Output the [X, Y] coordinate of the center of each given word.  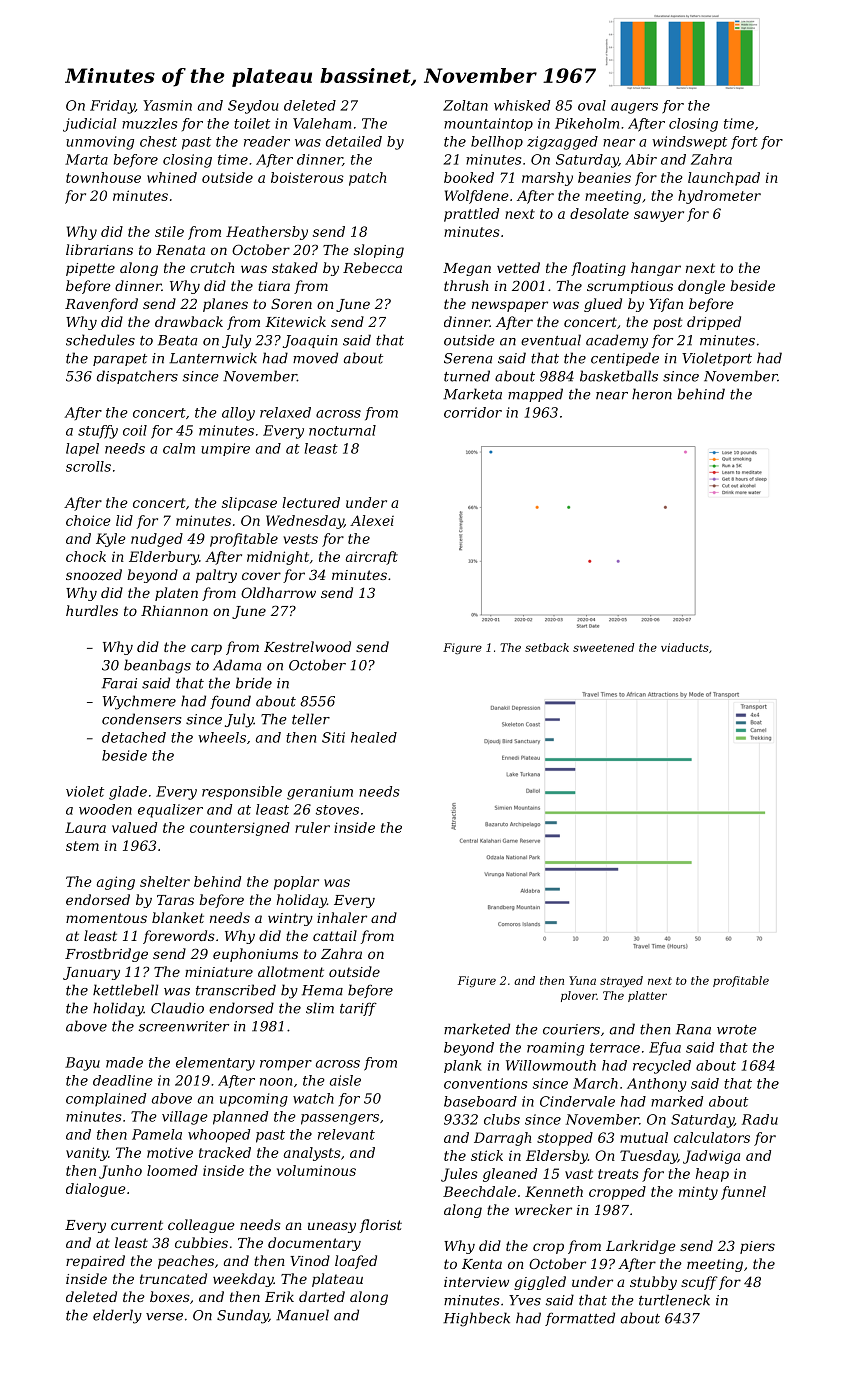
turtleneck [674, 1300]
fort [744, 143]
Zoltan [465, 105]
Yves [525, 1300]
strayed [621, 982]
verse [164, 1317]
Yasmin [167, 105]
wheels [222, 737]
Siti [333, 737]
